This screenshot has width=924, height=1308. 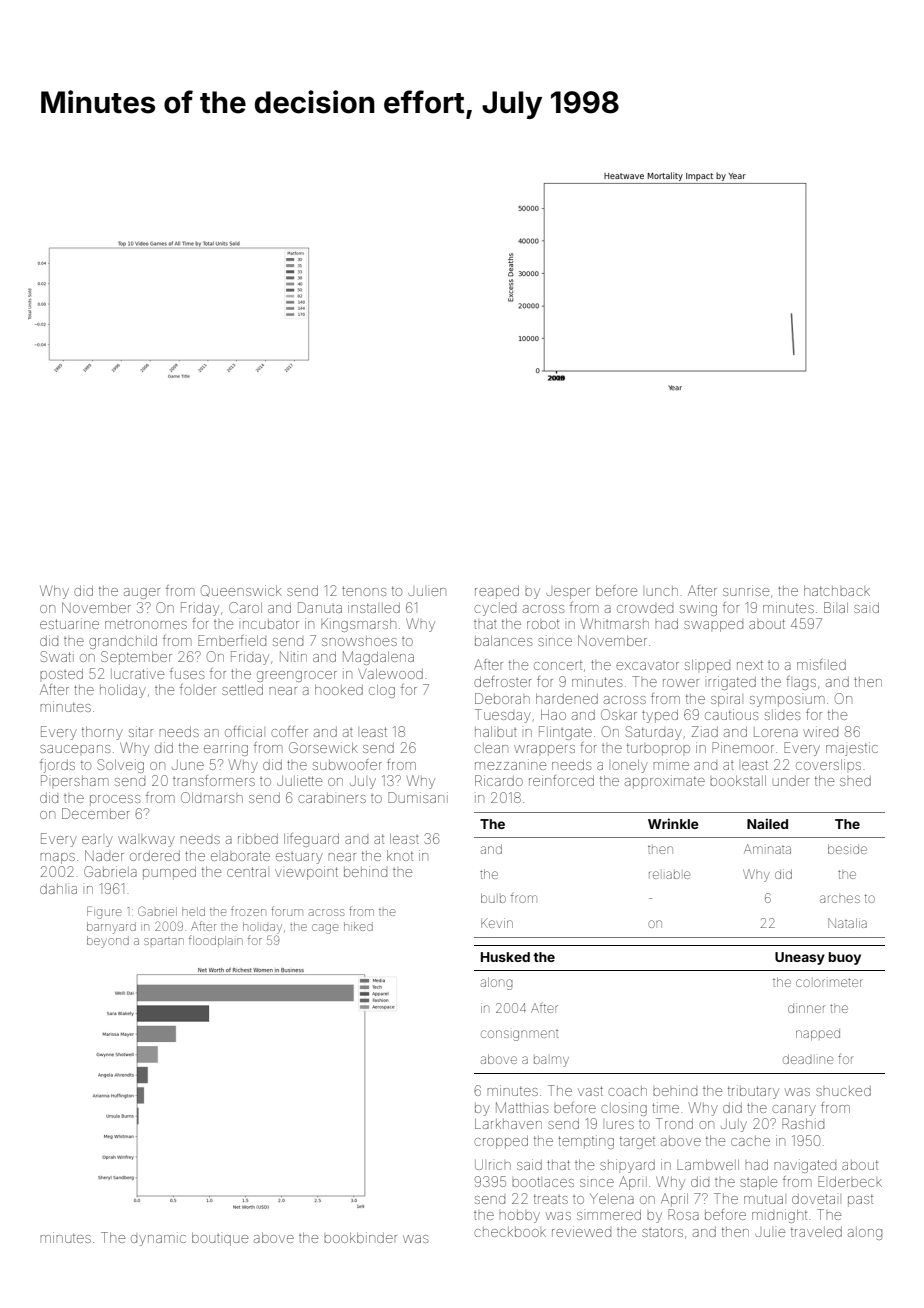 I want to click on Ulrich, so click(x=493, y=1165).
